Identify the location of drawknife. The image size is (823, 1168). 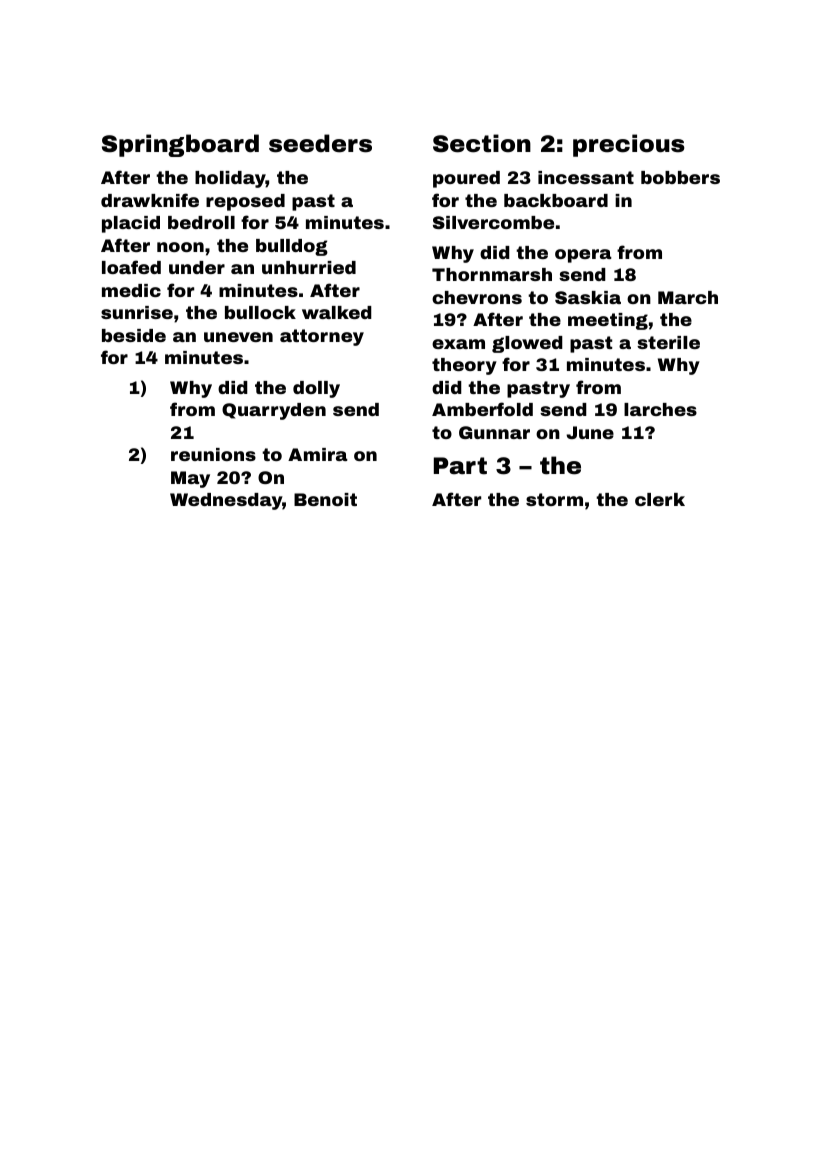
(150, 200).
